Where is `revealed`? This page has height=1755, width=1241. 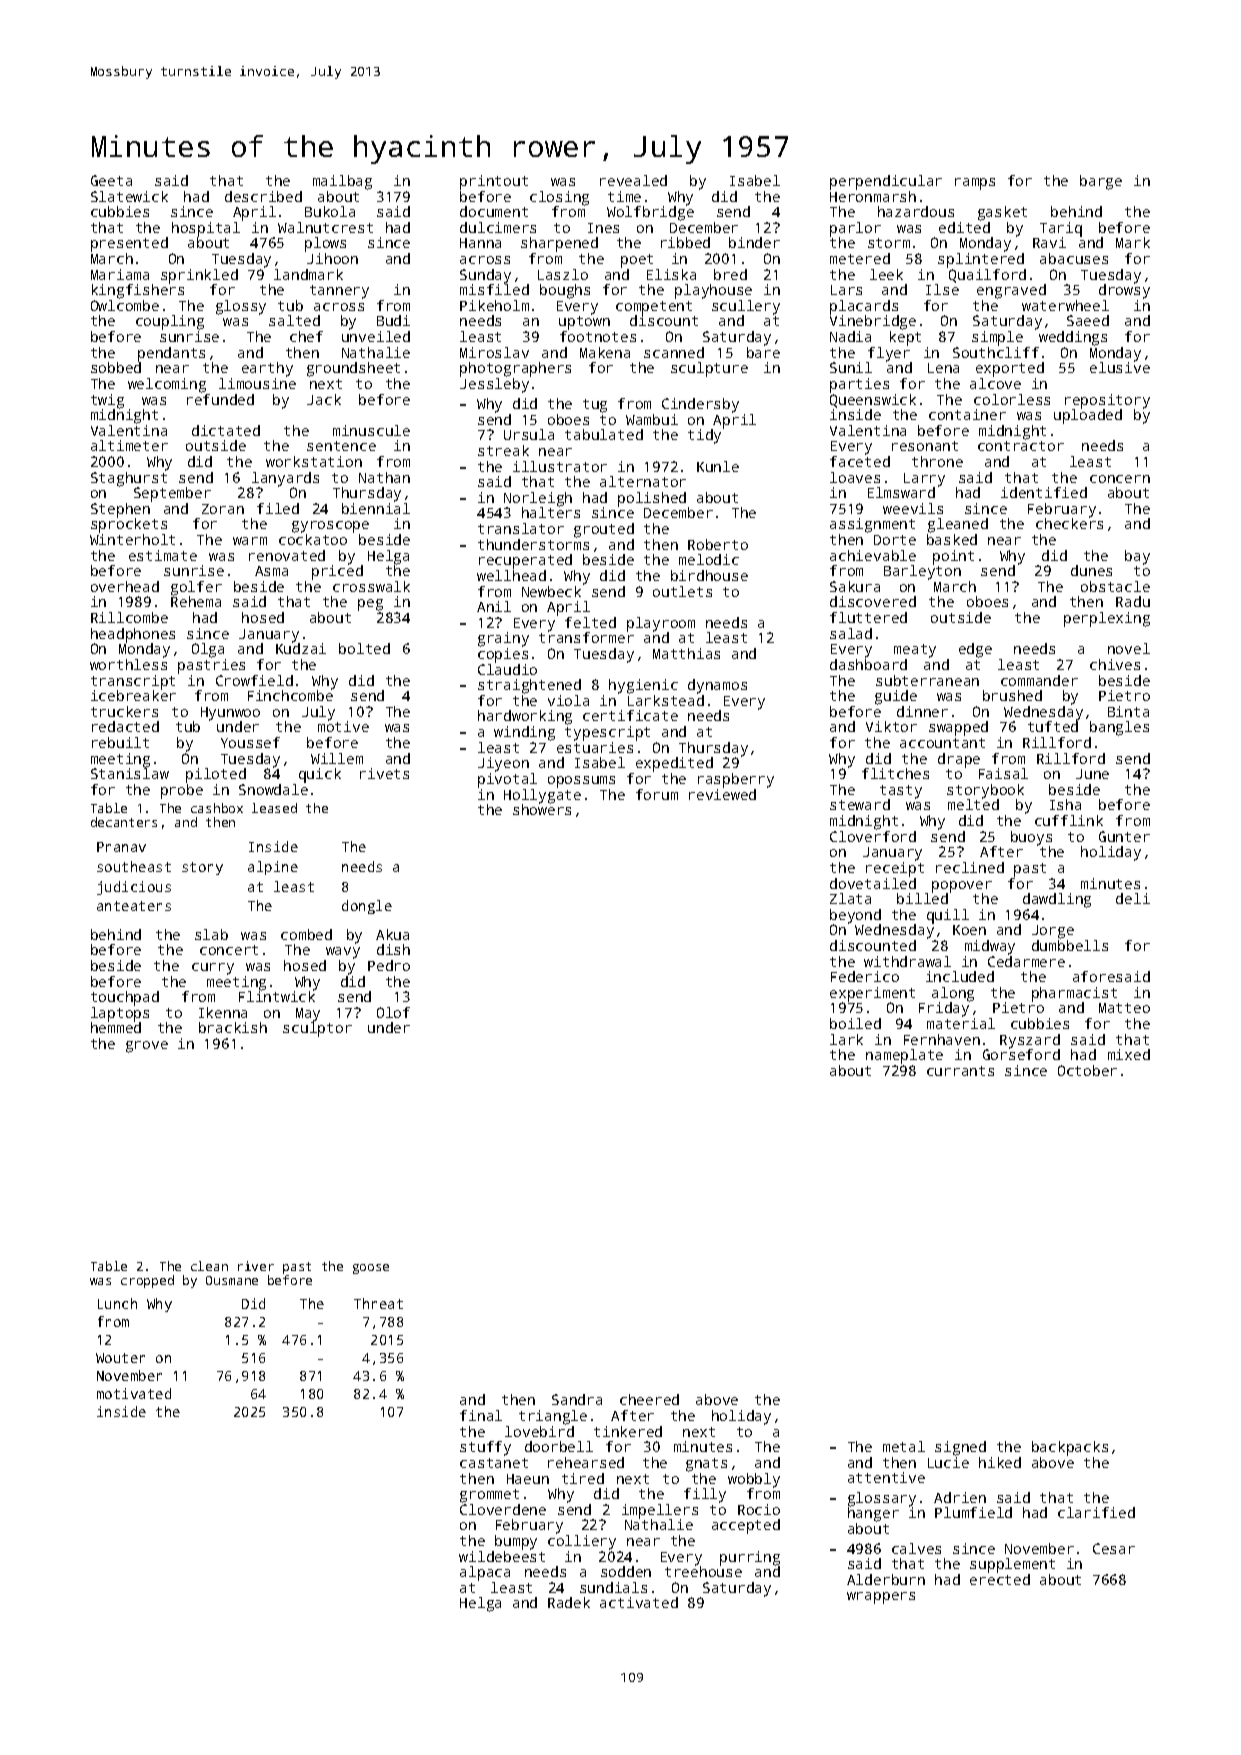
revealed is located at coordinates (633, 180).
